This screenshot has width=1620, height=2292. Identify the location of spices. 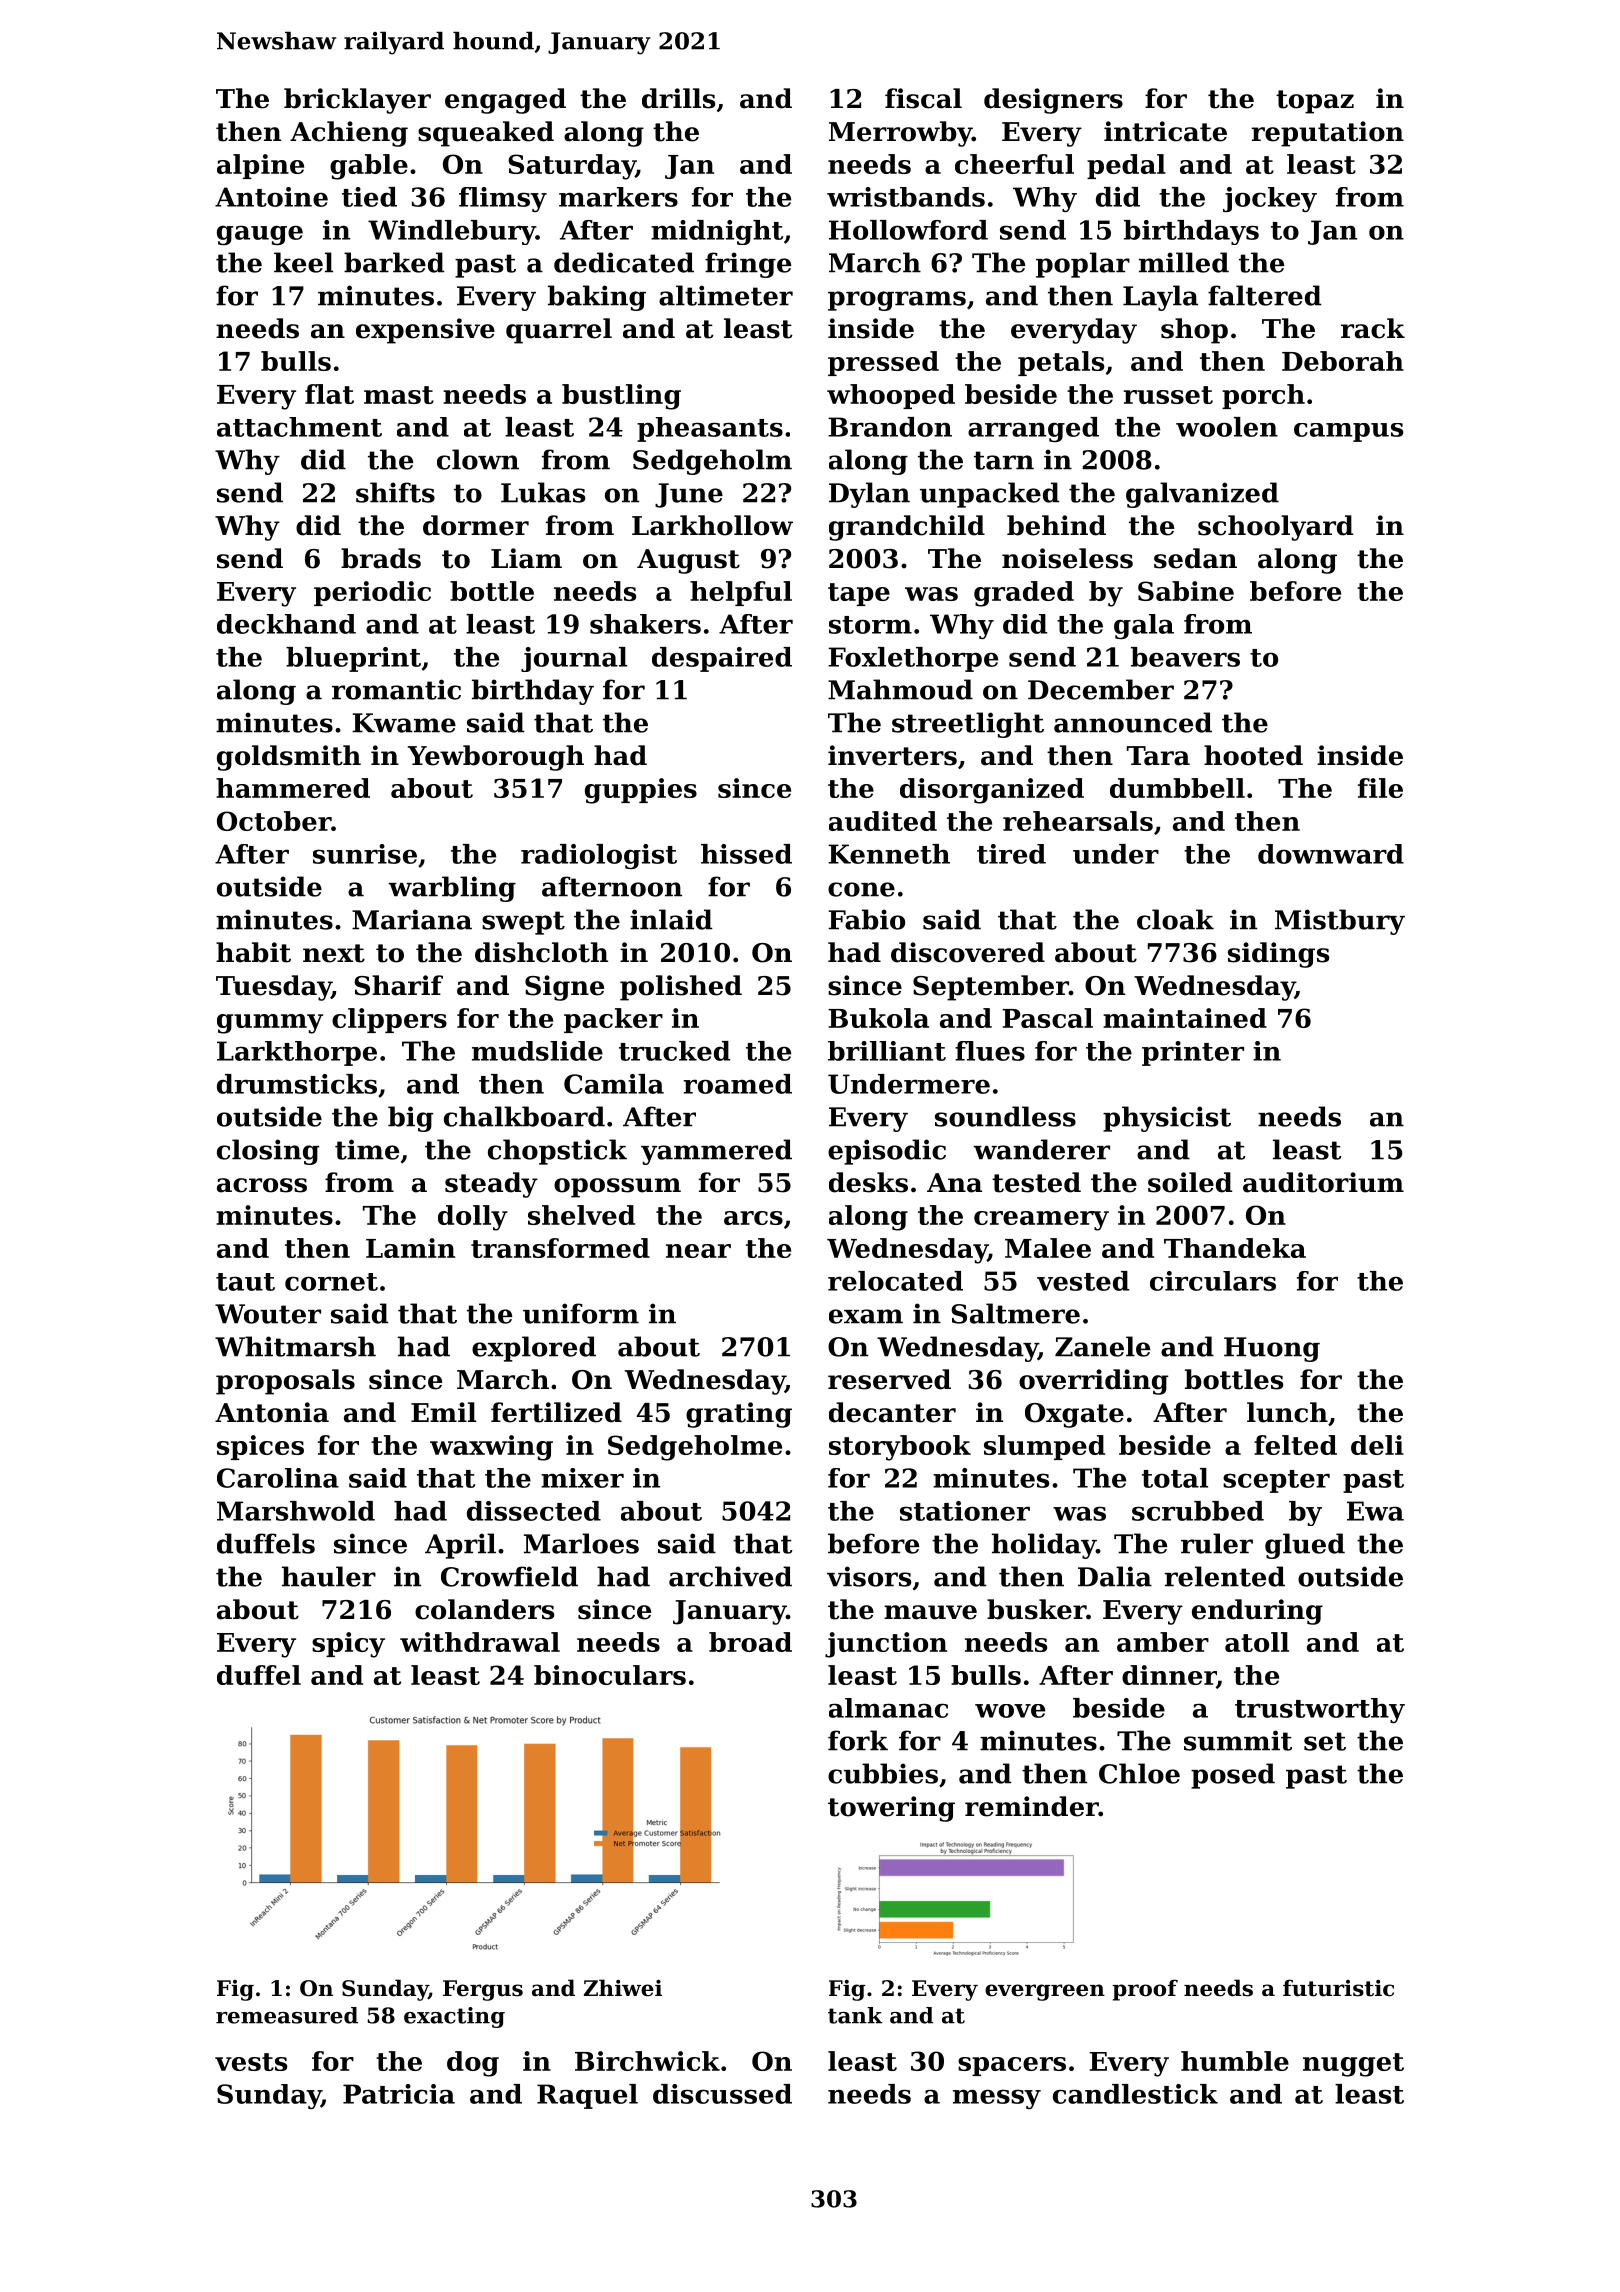
(260, 1447).
